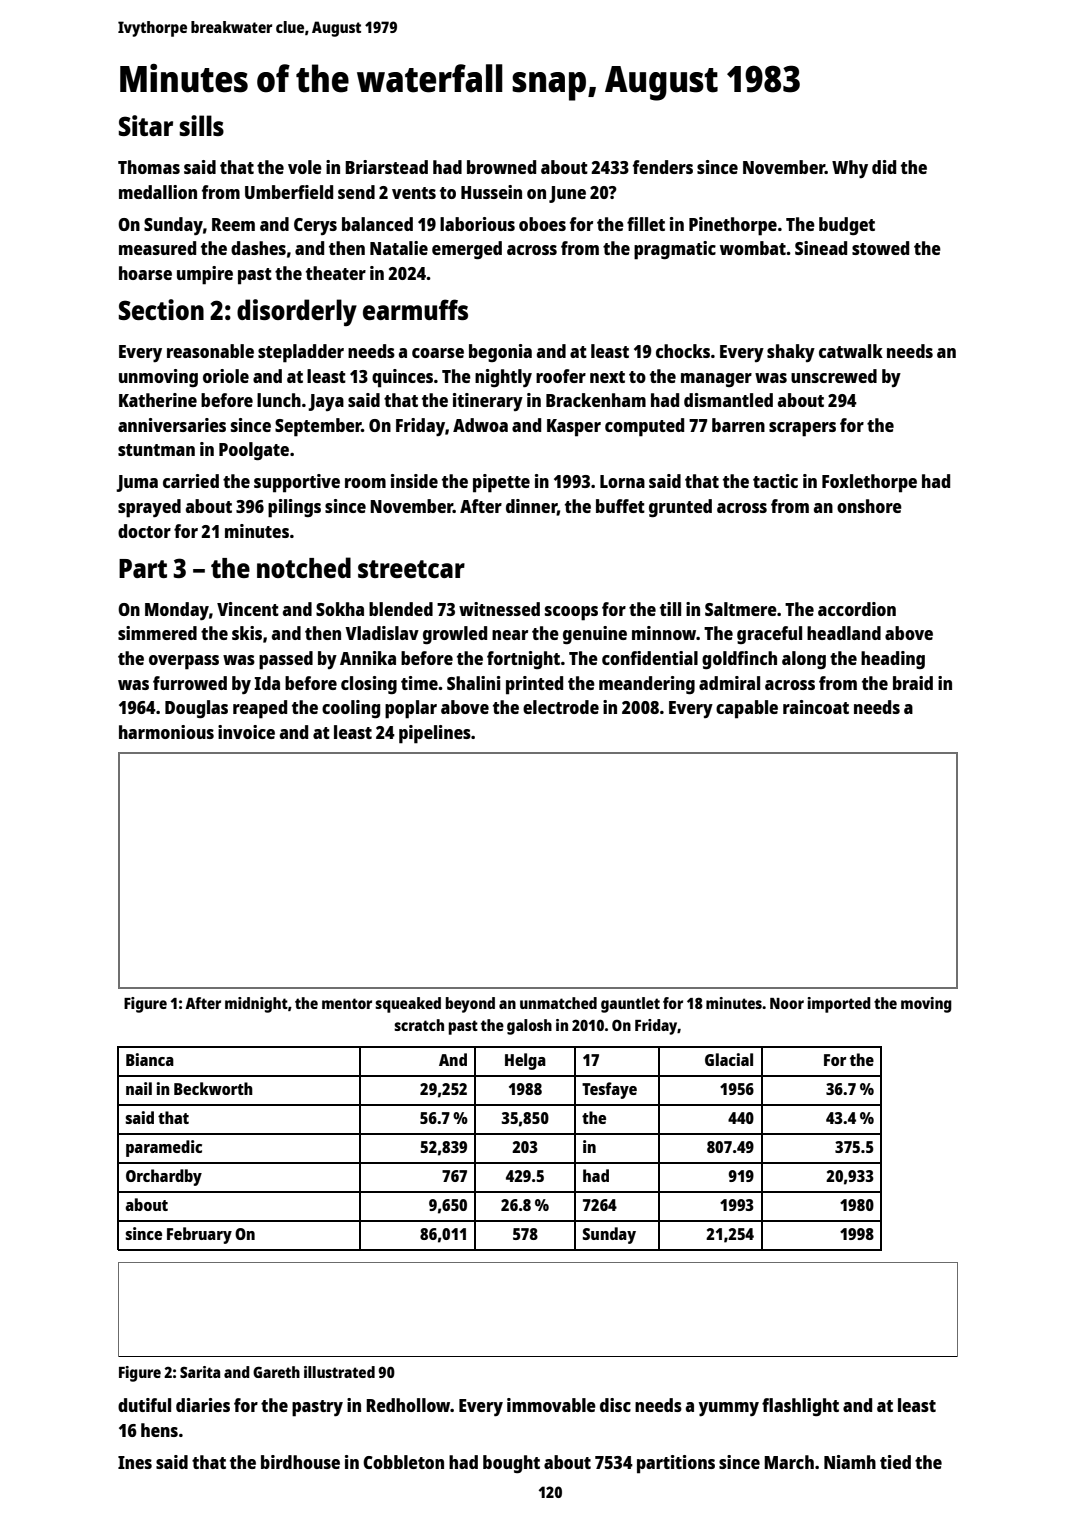 The height and width of the document is (1521, 1076). I want to click on Glacial, so click(729, 1059).
